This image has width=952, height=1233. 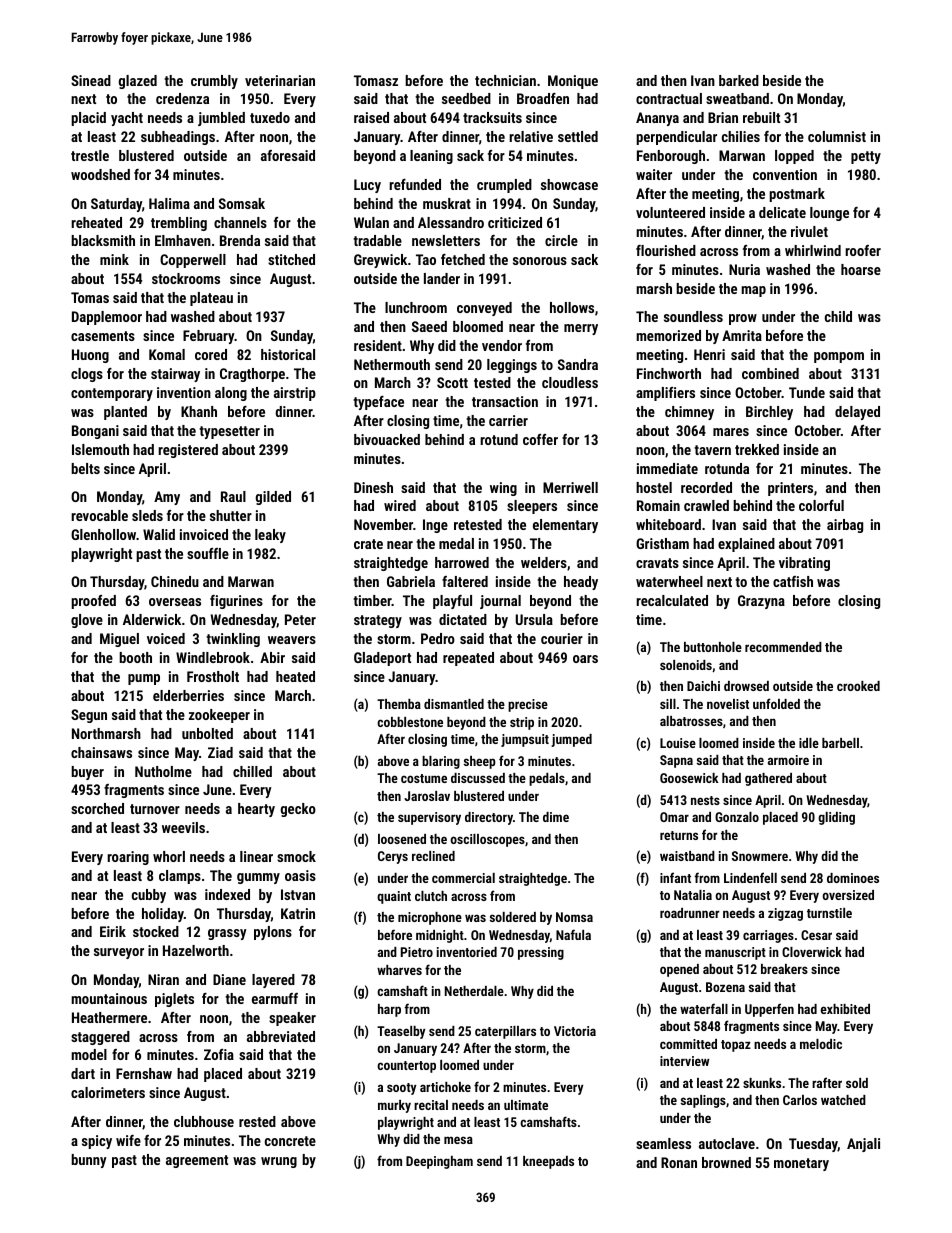 I want to click on Merriwell, so click(x=570, y=487).
